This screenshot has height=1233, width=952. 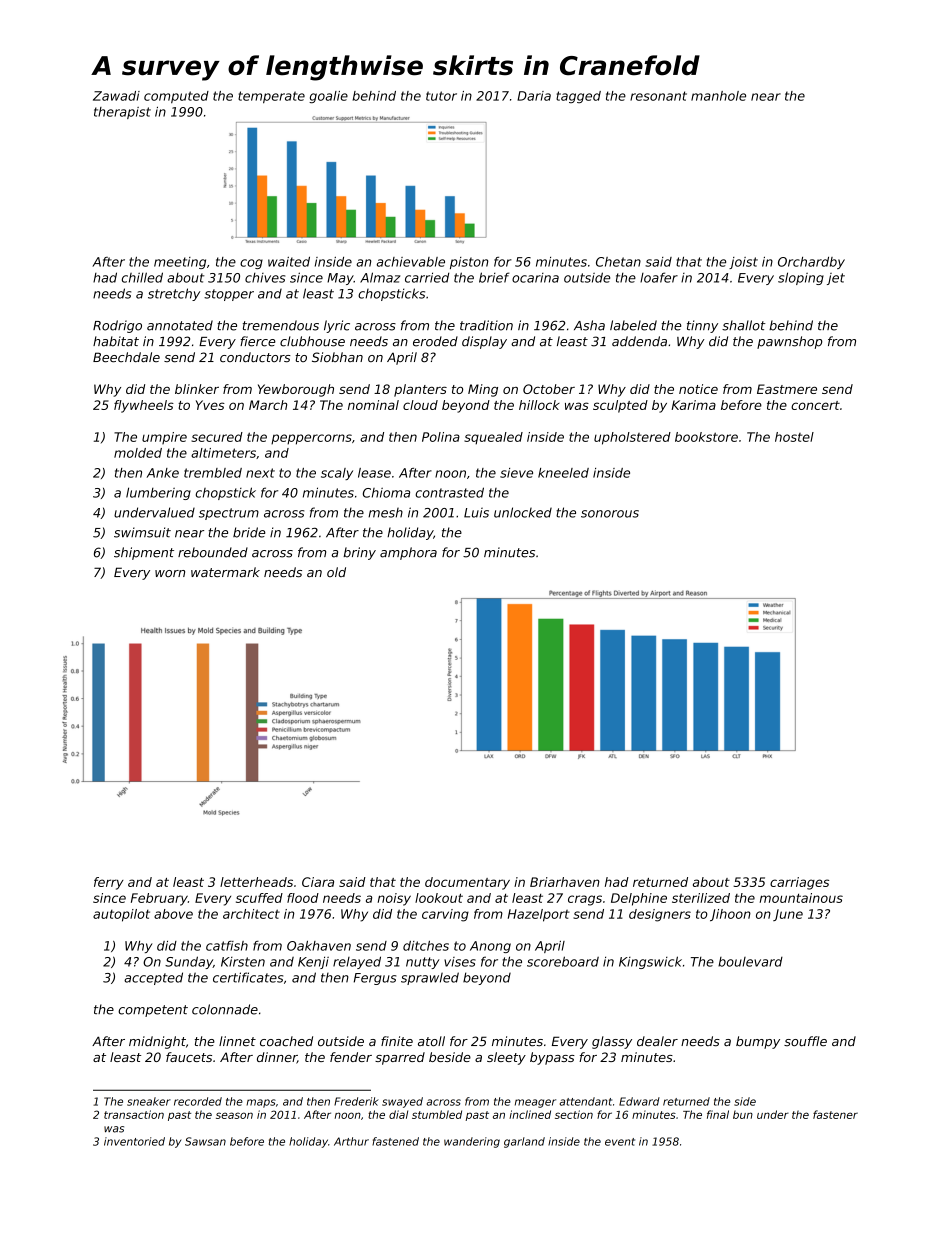 I want to click on Briarhaven, so click(x=565, y=882).
